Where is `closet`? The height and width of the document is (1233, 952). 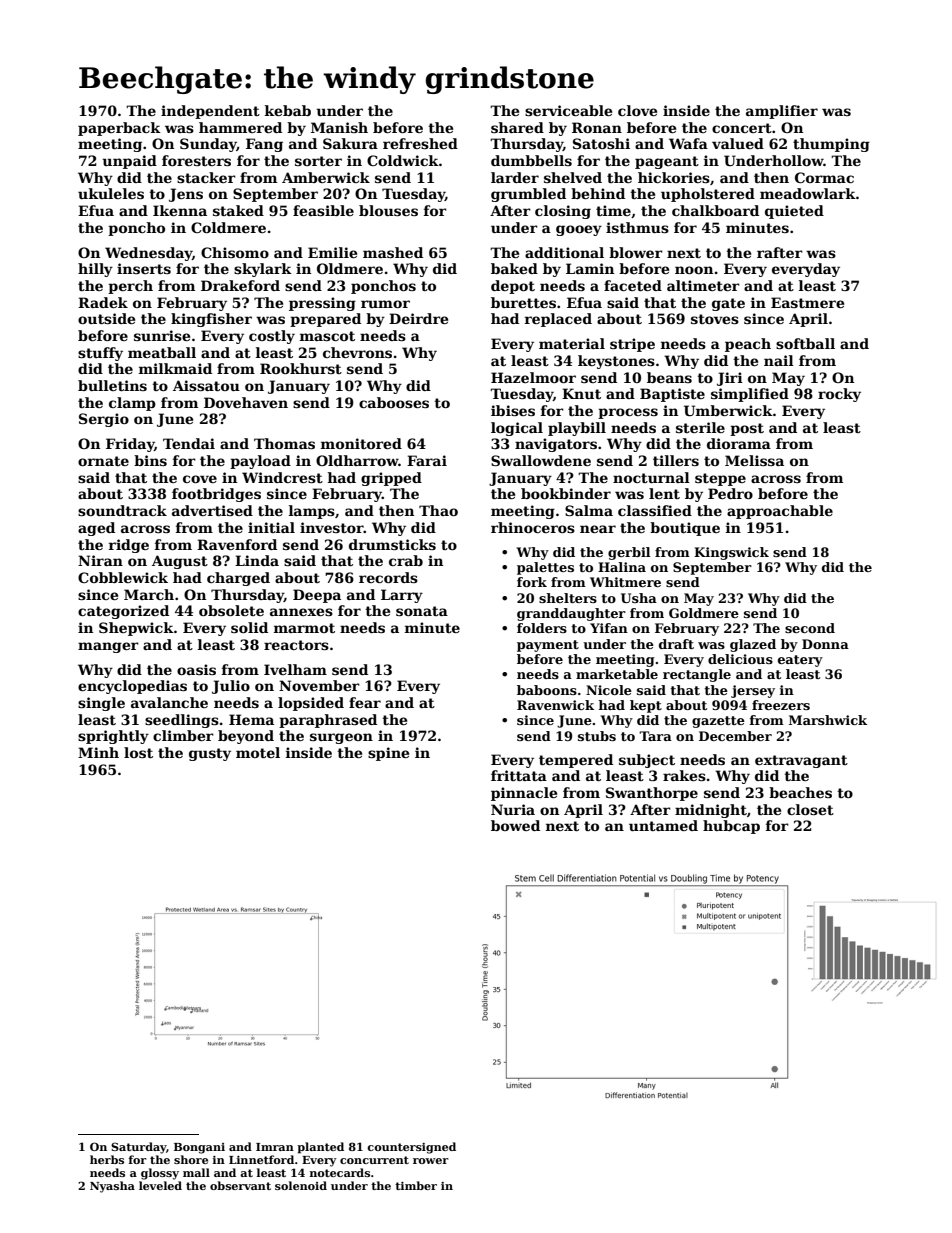 closet is located at coordinates (810, 809).
